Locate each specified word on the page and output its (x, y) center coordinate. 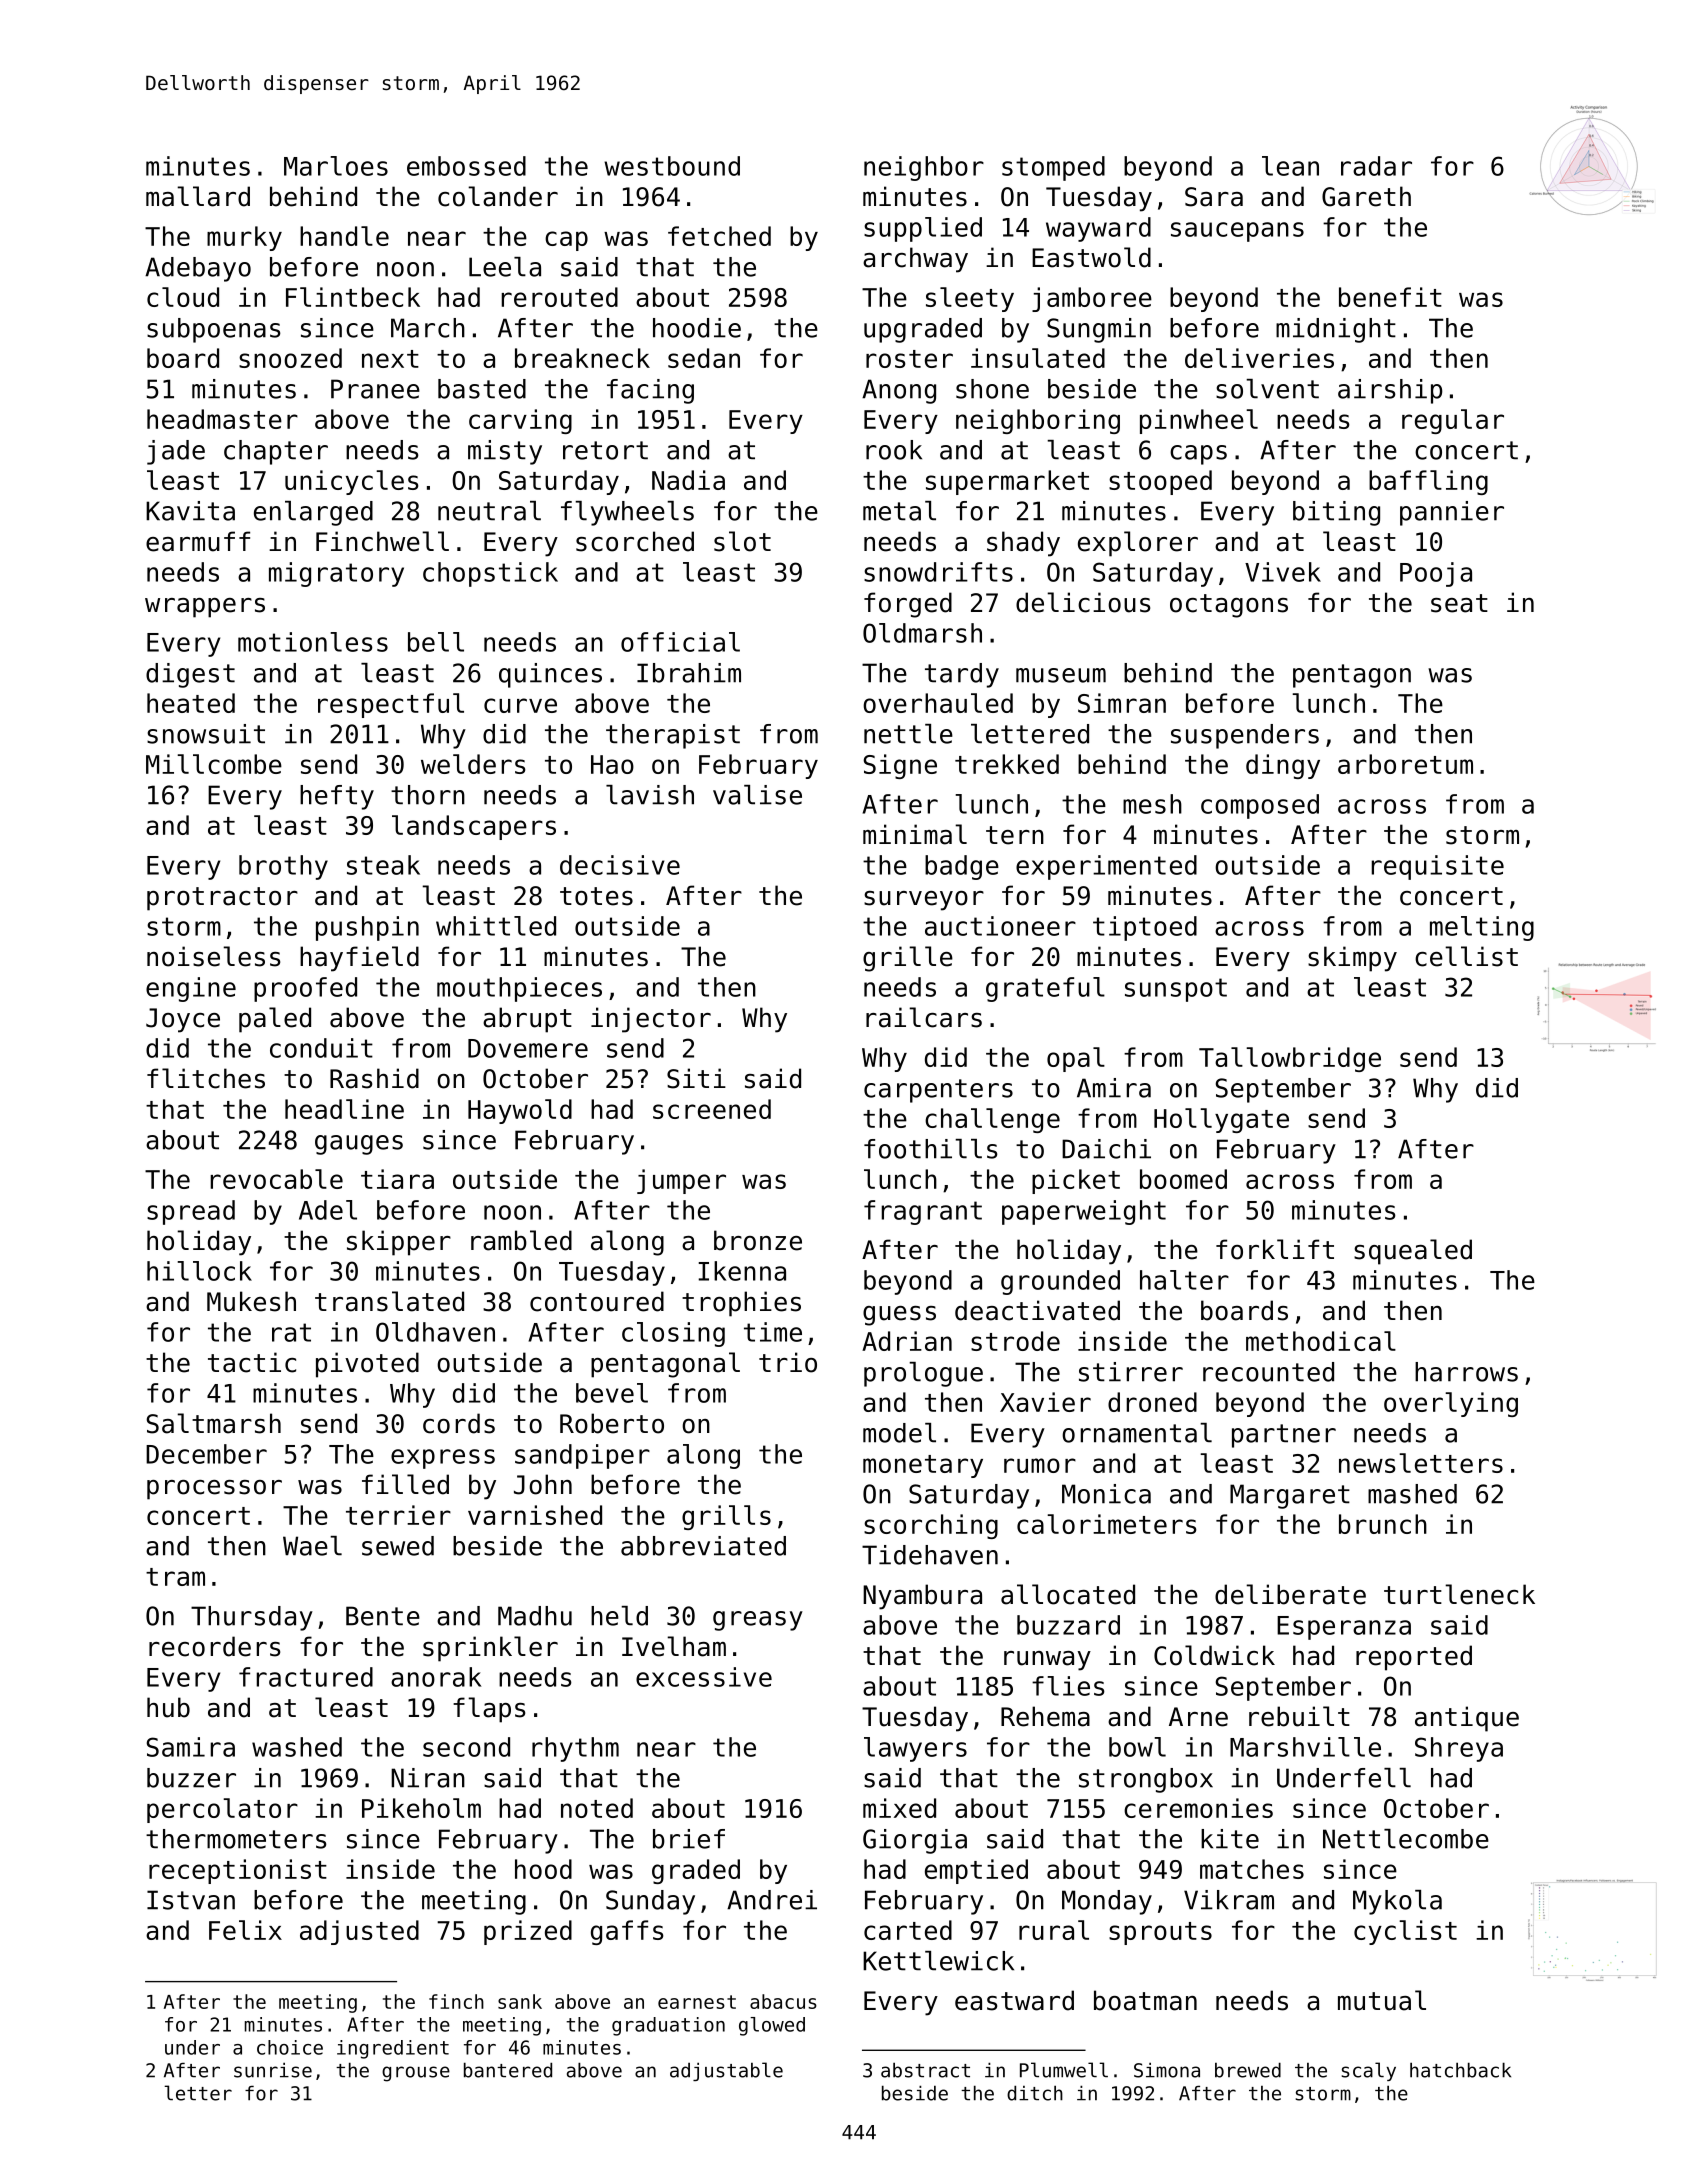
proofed (305, 989)
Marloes (336, 166)
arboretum (1405, 764)
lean (1290, 166)
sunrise (273, 2070)
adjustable (726, 2071)
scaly (1369, 2071)
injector (651, 1020)
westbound (672, 166)
